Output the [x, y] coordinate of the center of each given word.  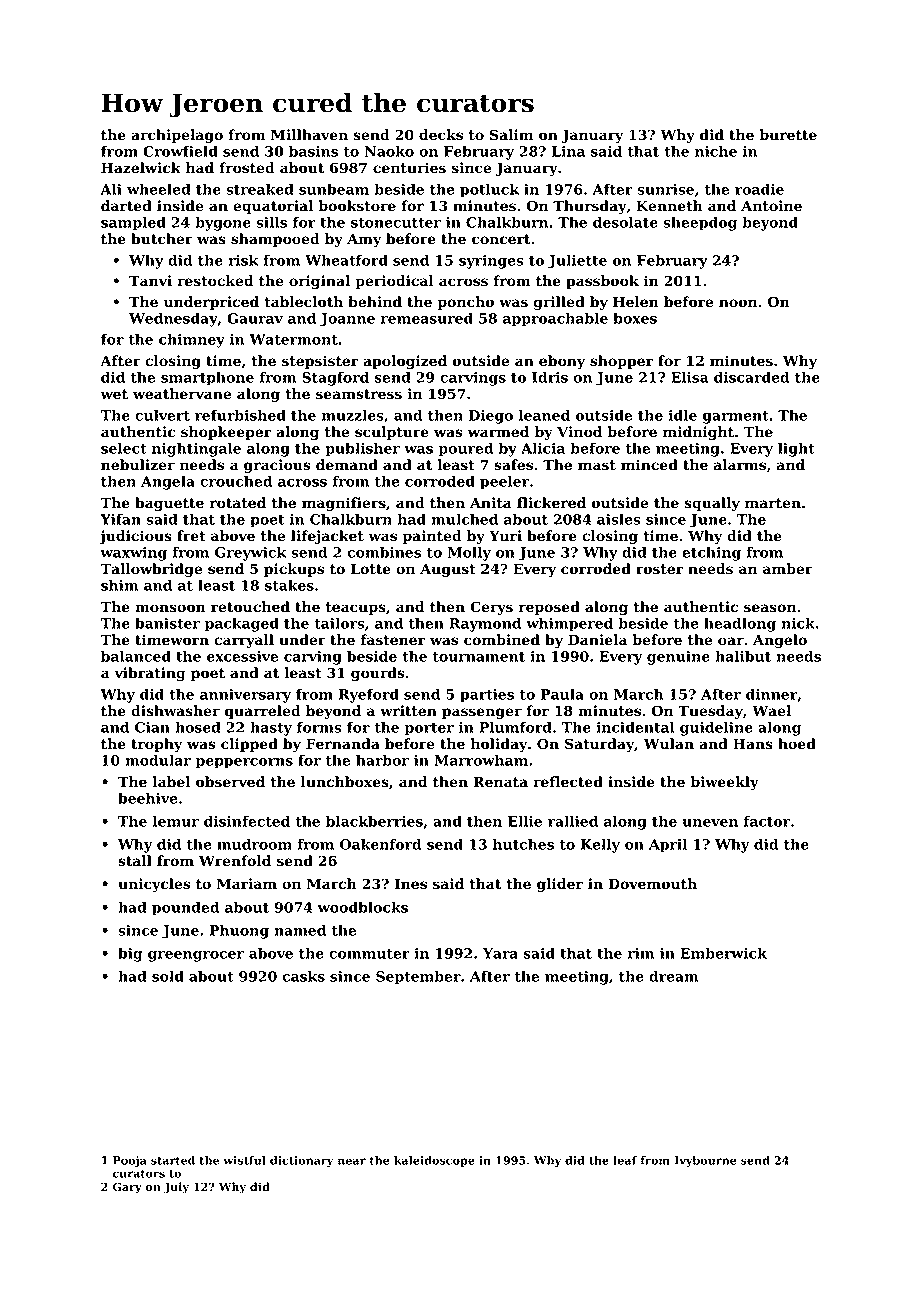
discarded [751, 377]
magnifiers [344, 504]
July [176, 1188]
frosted [247, 168]
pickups [294, 570]
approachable [555, 320]
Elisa [690, 377]
